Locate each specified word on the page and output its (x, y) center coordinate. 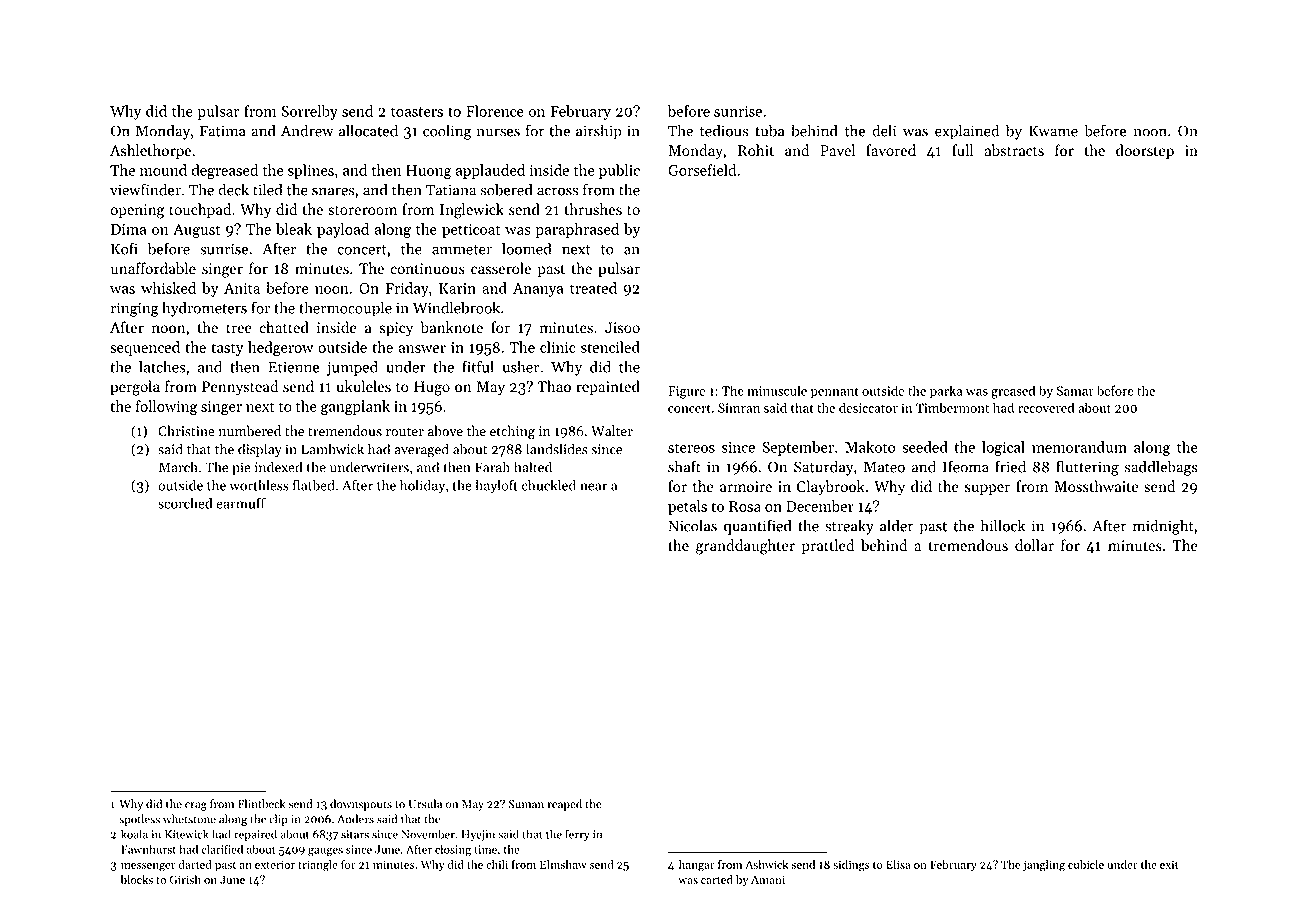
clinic (558, 347)
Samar (1075, 391)
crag (196, 806)
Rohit (756, 150)
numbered (249, 431)
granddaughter (745, 547)
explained (967, 132)
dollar (1034, 545)
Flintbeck (262, 804)
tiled (267, 189)
